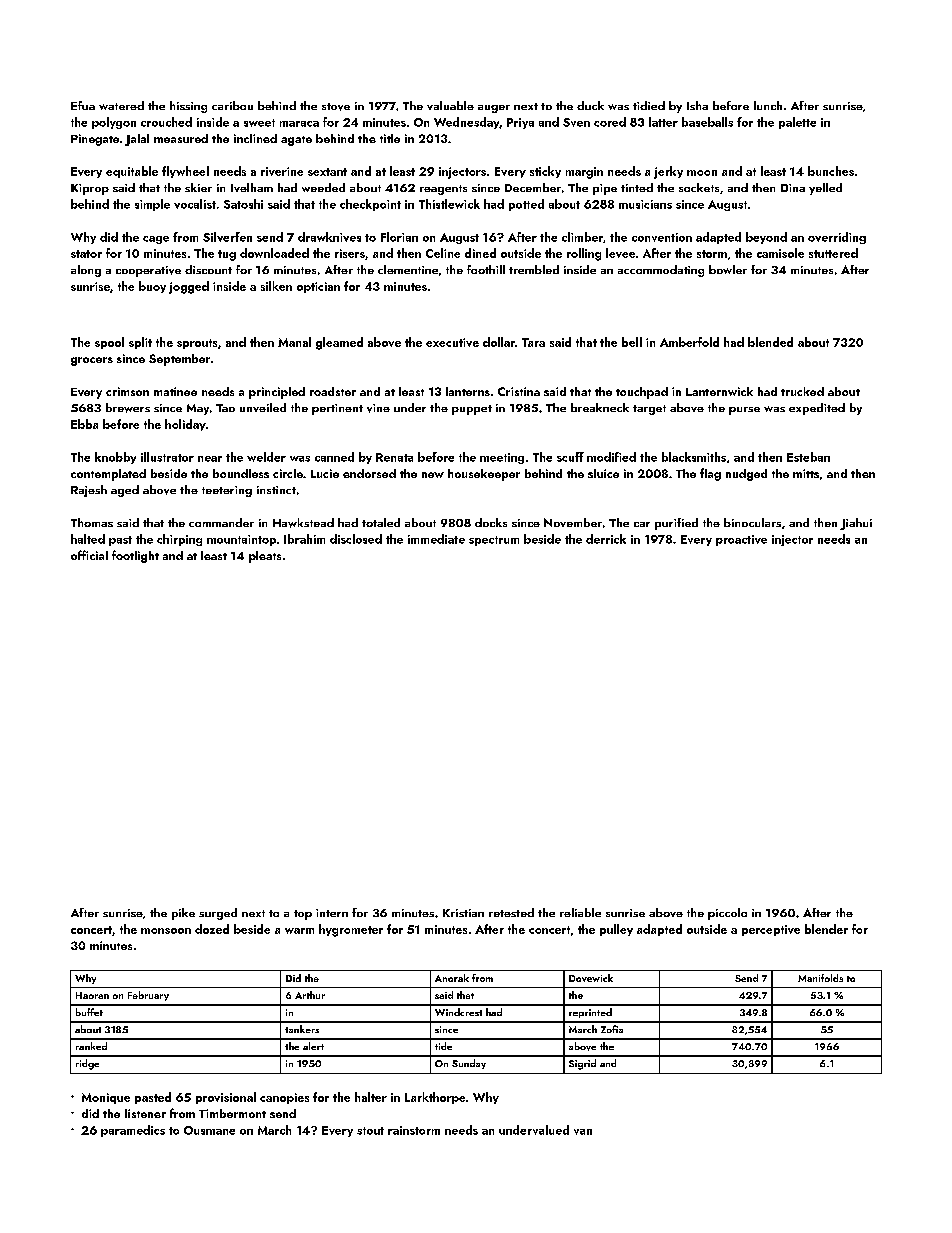  What do you see at coordinates (185, 425) in the screenshot?
I see `holiday` at bounding box center [185, 425].
